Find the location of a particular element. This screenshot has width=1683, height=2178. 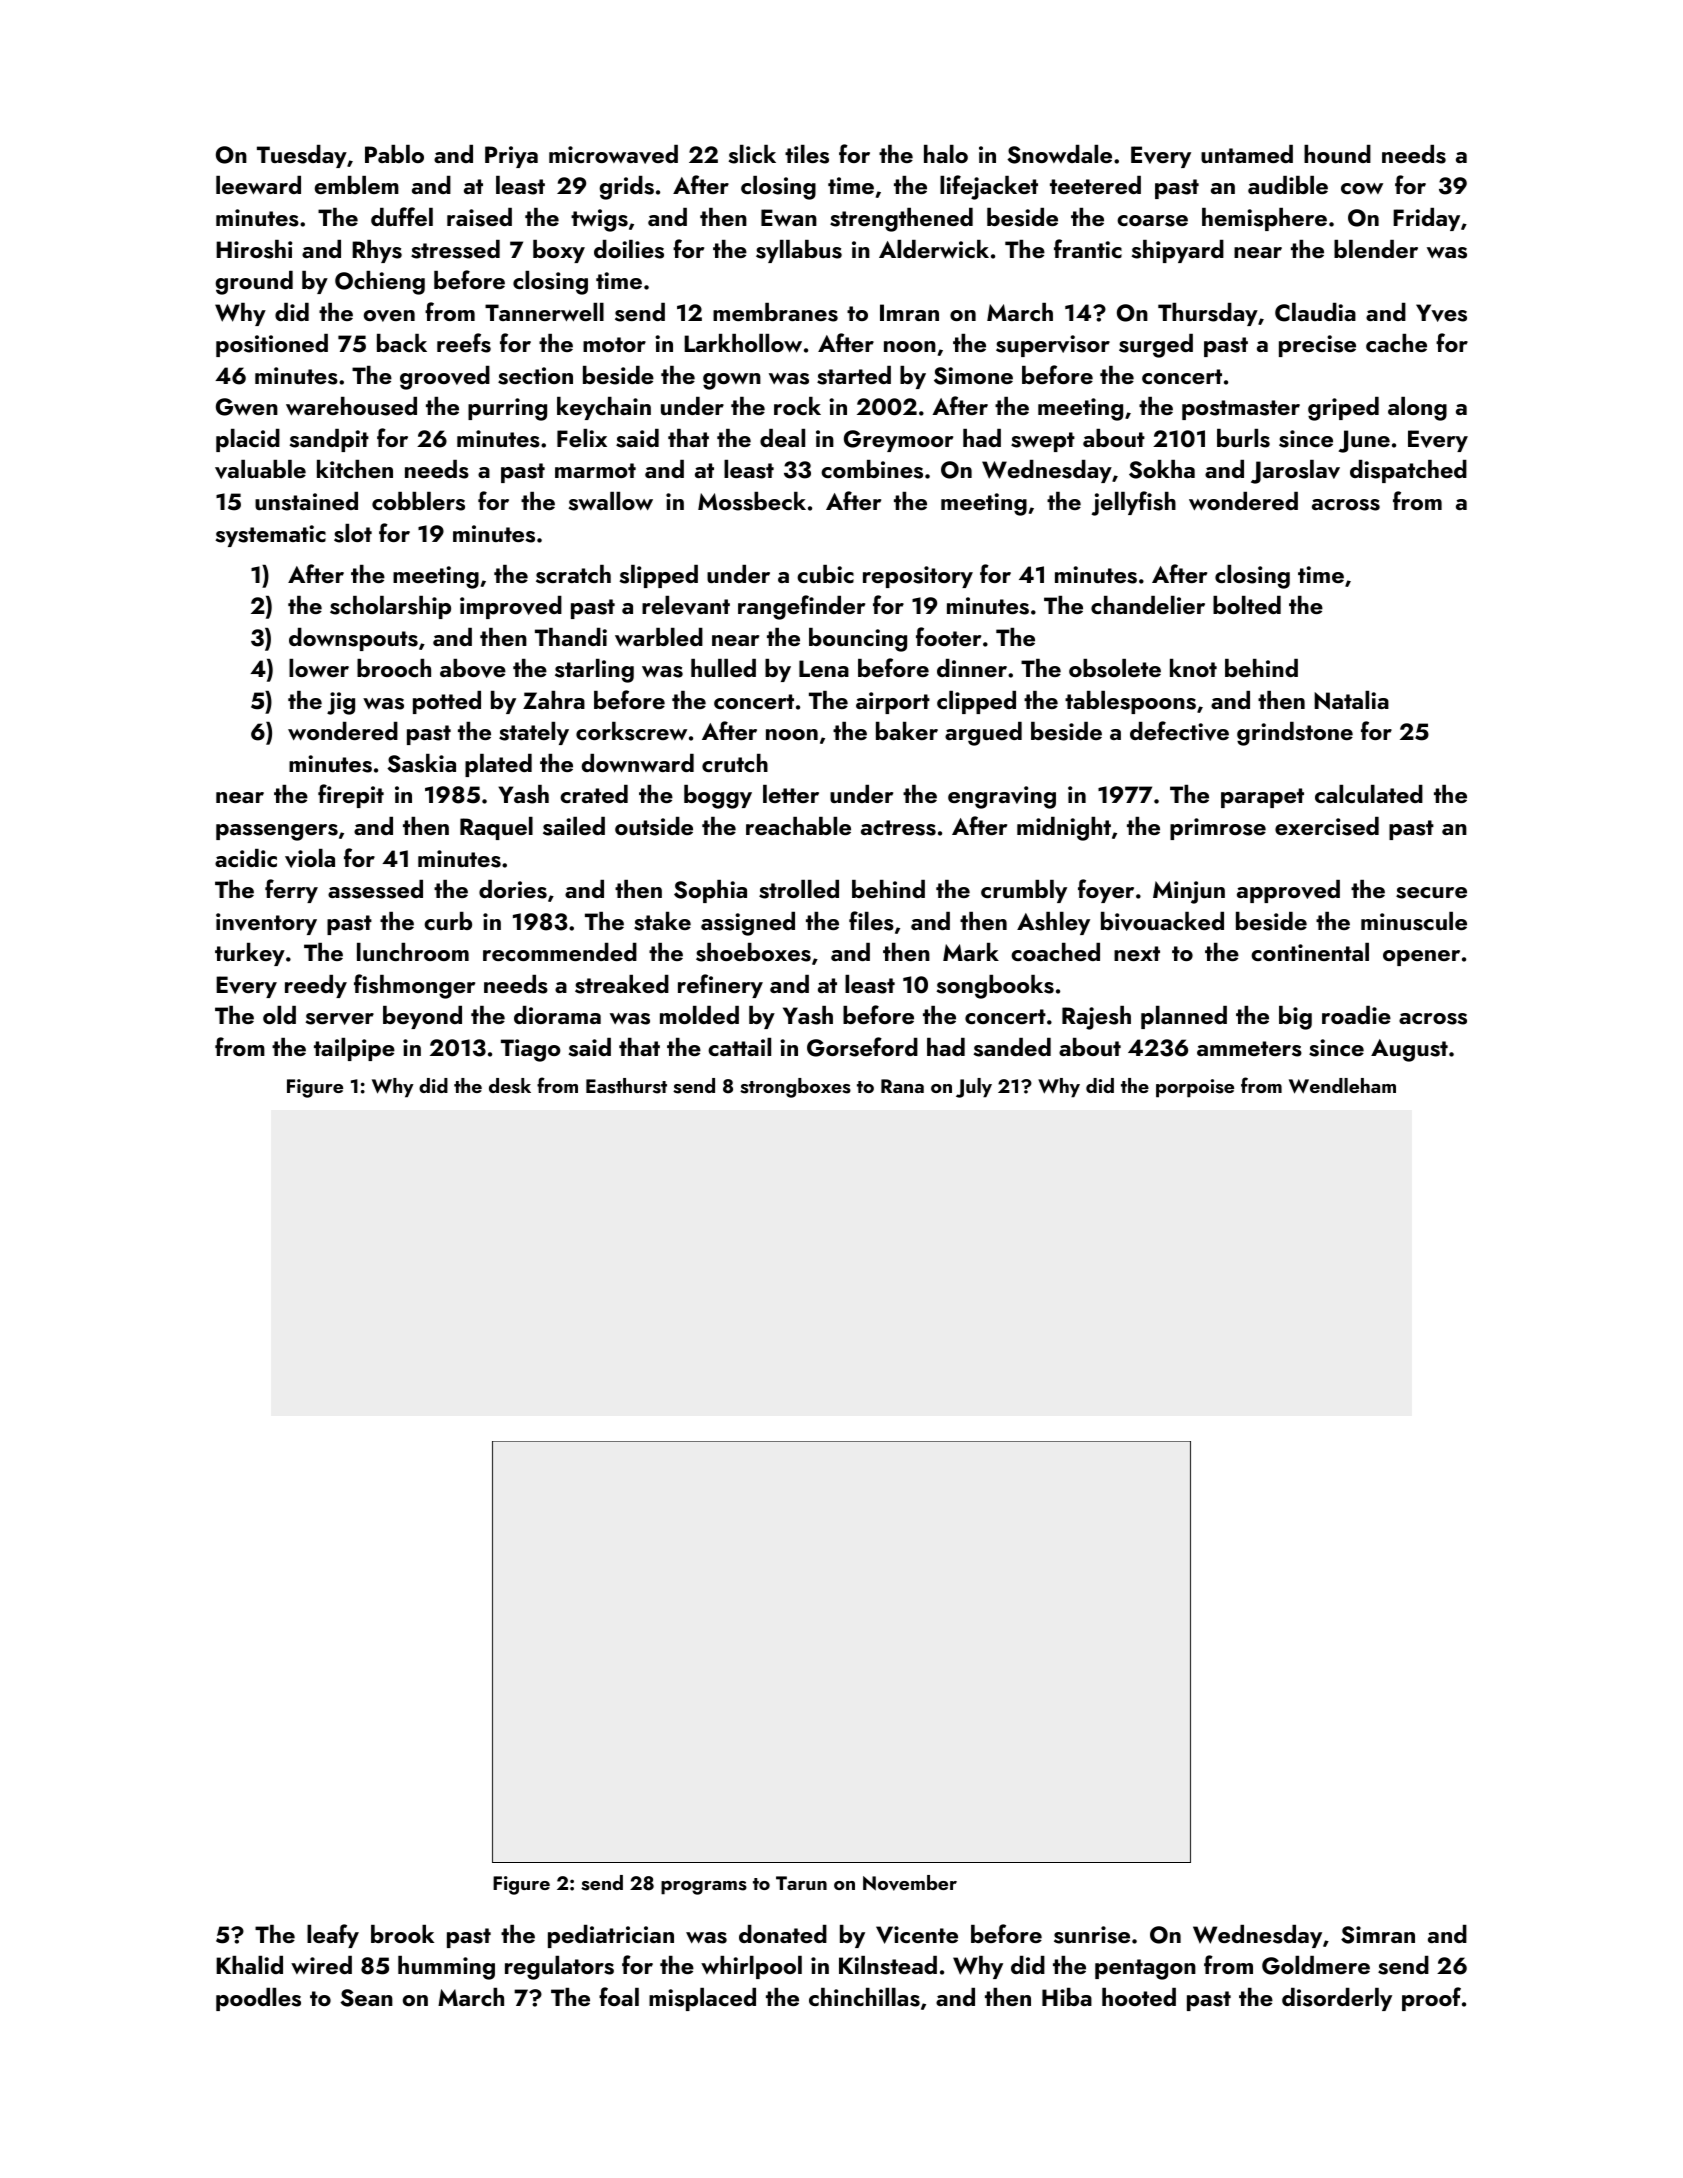

sunrise is located at coordinates (1092, 1935).
